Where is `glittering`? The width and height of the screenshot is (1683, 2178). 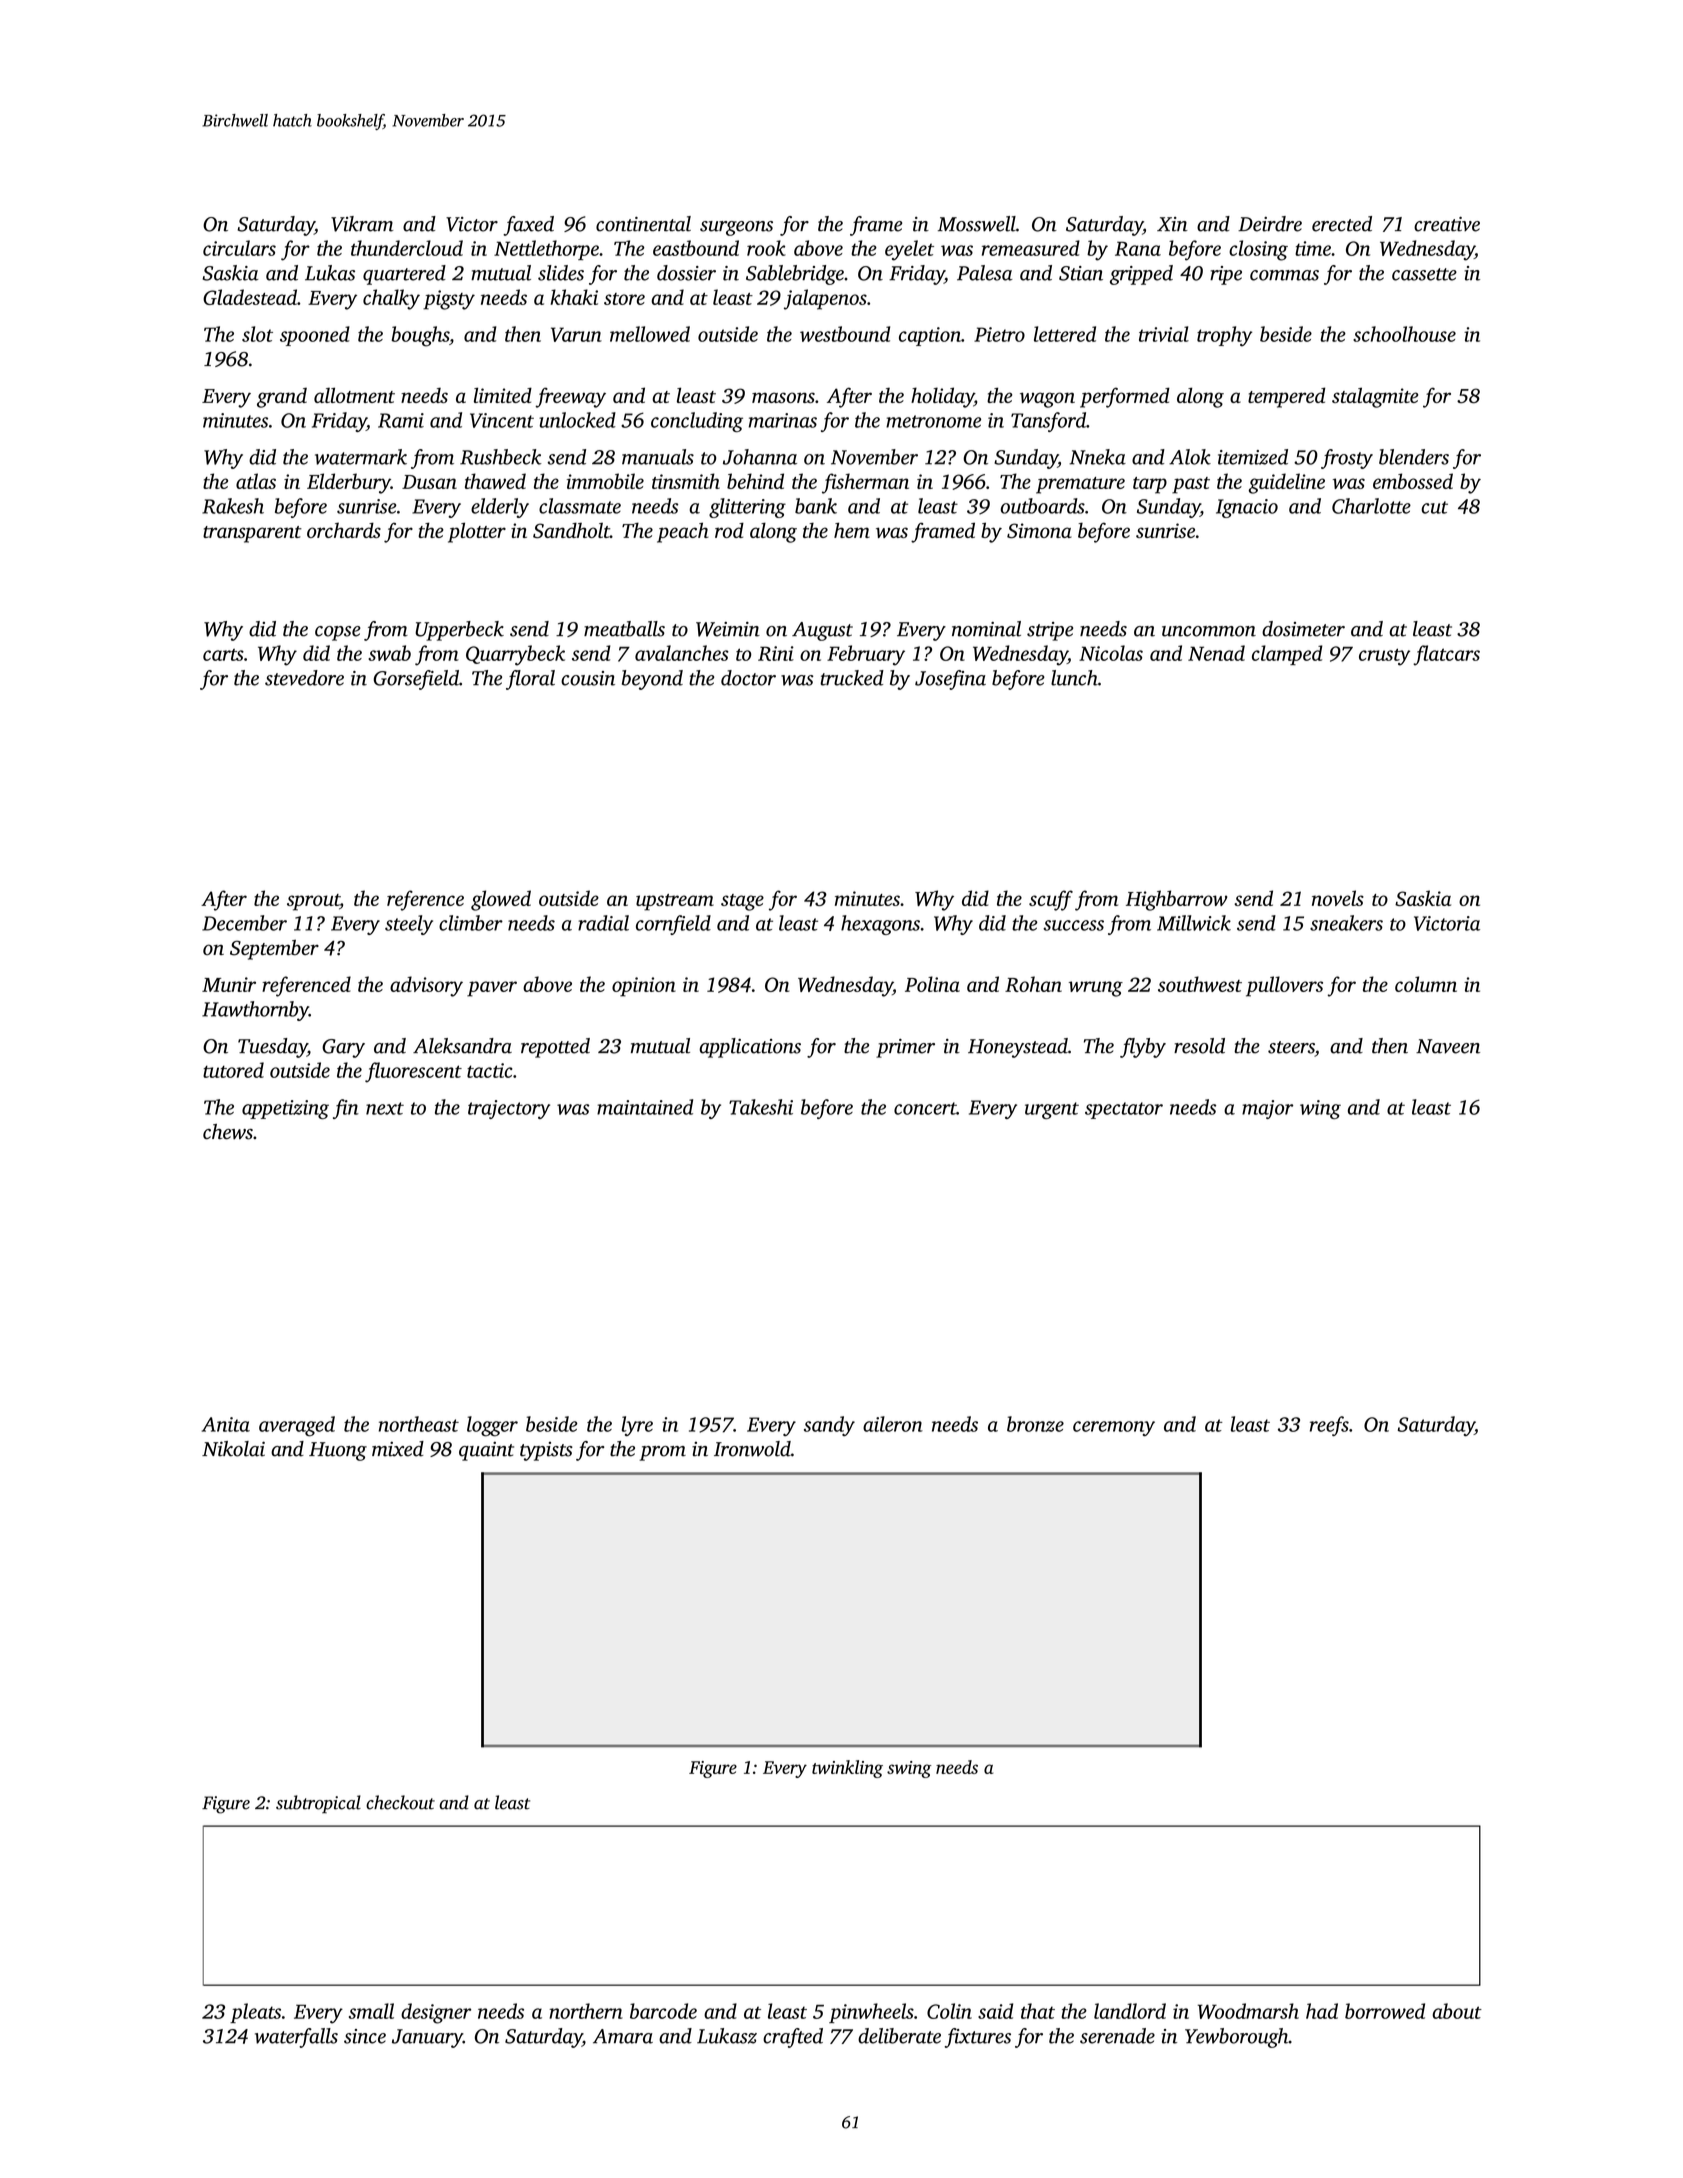 glittering is located at coordinates (747, 508).
